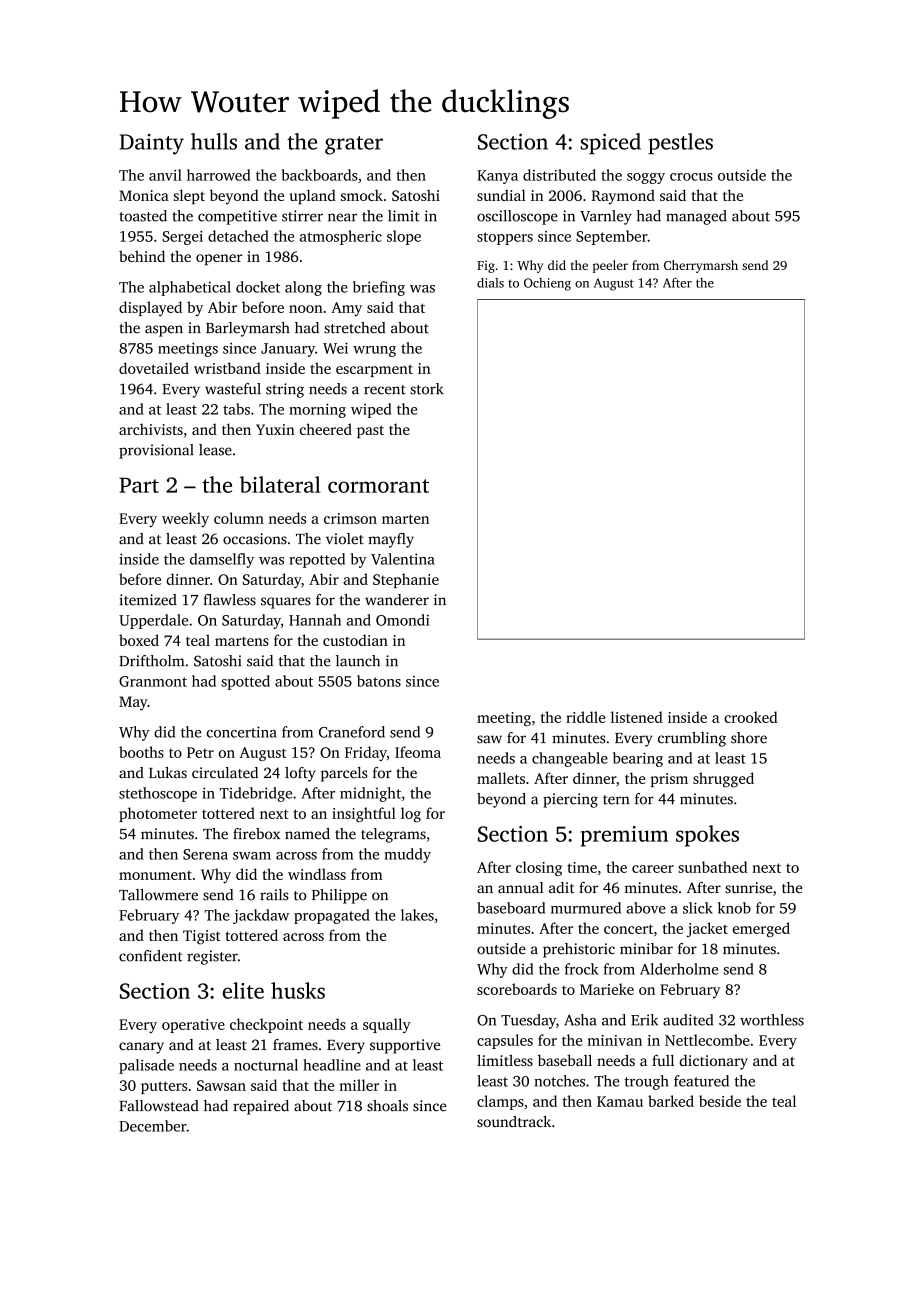 The height and width of the image is (1314, 924). What do you see at coordinates (405, 1046) in the image?
I see `supportive` at bounding box center [405, 1046].
